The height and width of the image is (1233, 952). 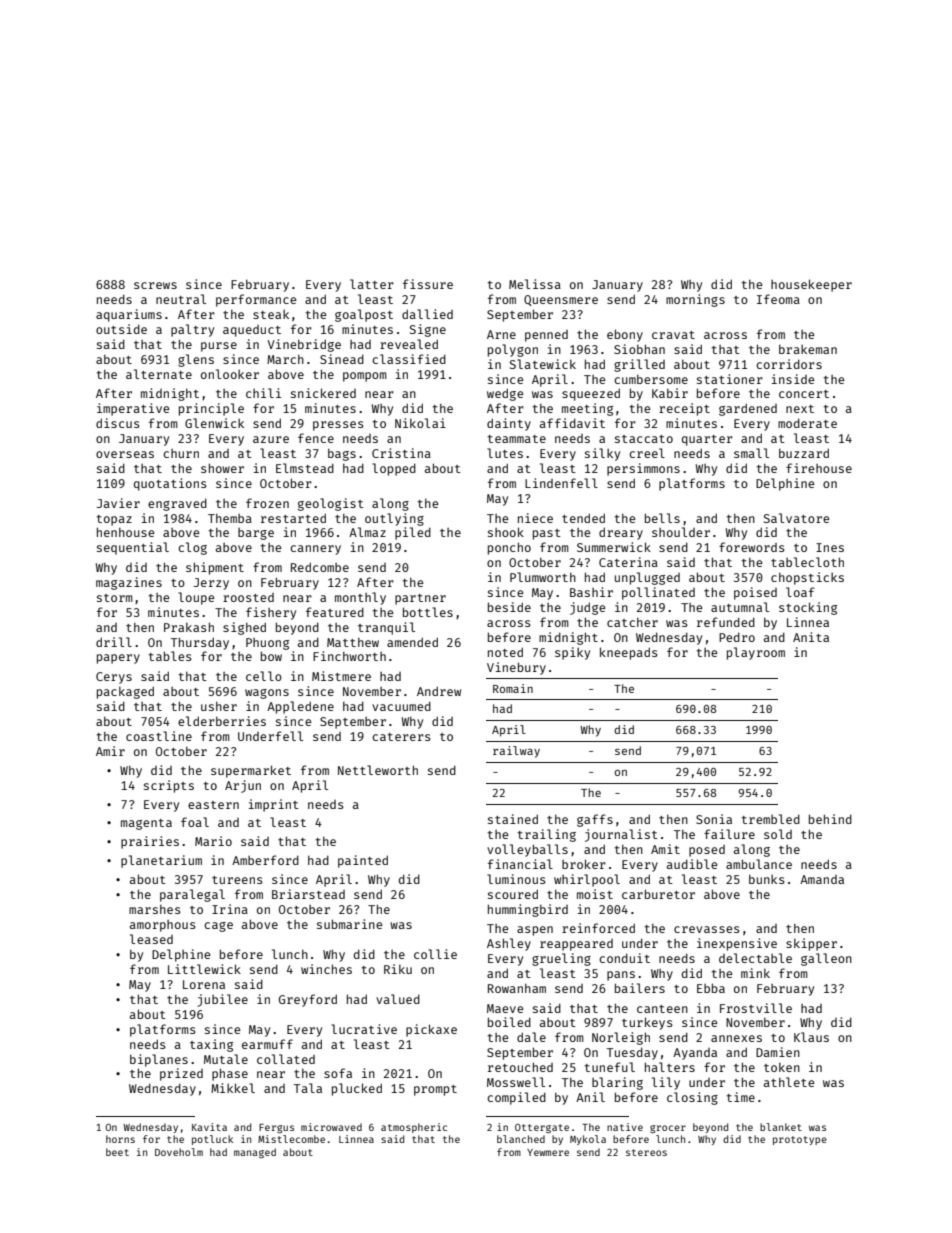 What do you see at coordinates (151, 939) in the image?
I see `leased` at bounding box center [151, 939].
